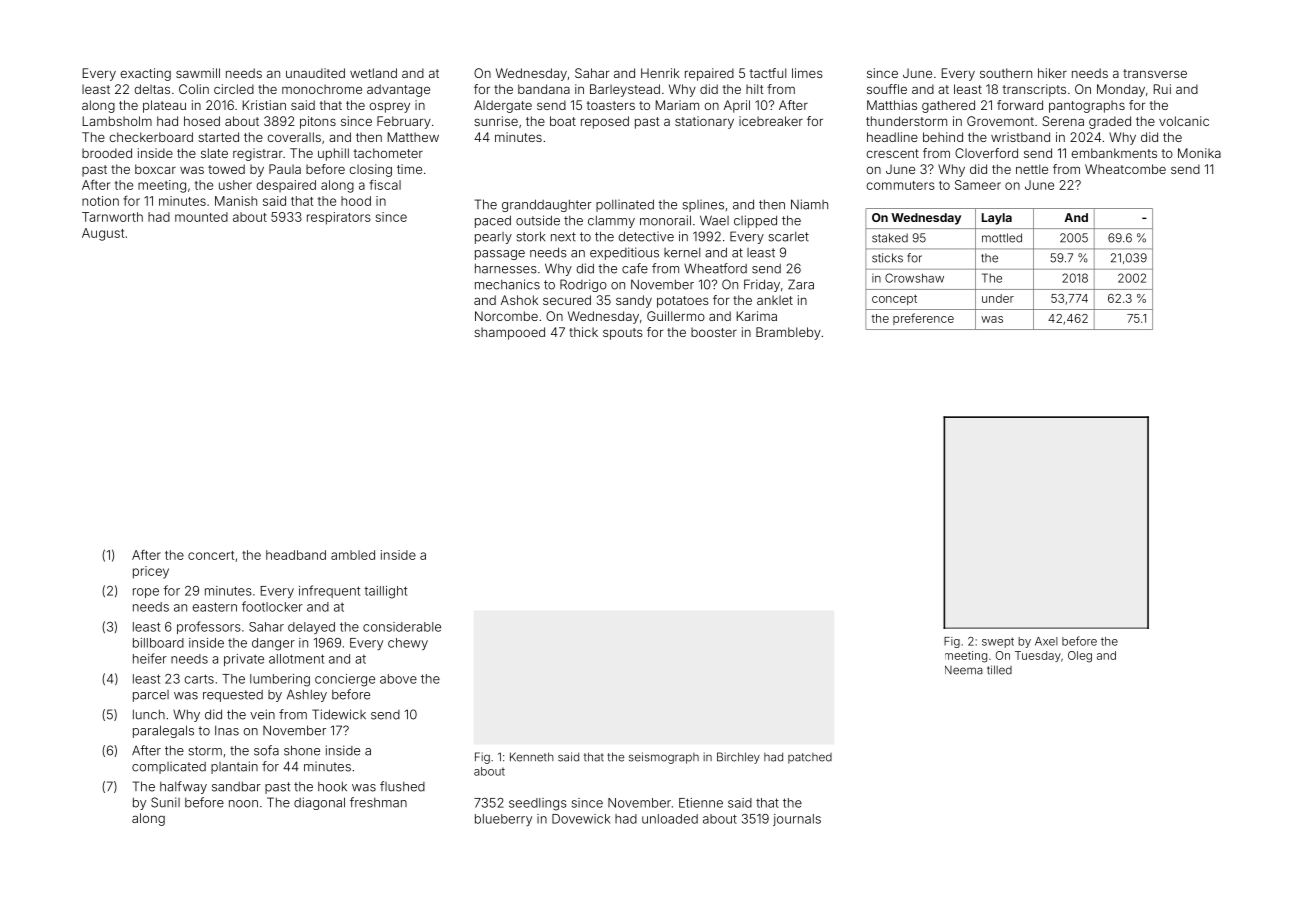 The height and width of the image is (924, 1308). I want to click on pricey, so click(151, 572).
